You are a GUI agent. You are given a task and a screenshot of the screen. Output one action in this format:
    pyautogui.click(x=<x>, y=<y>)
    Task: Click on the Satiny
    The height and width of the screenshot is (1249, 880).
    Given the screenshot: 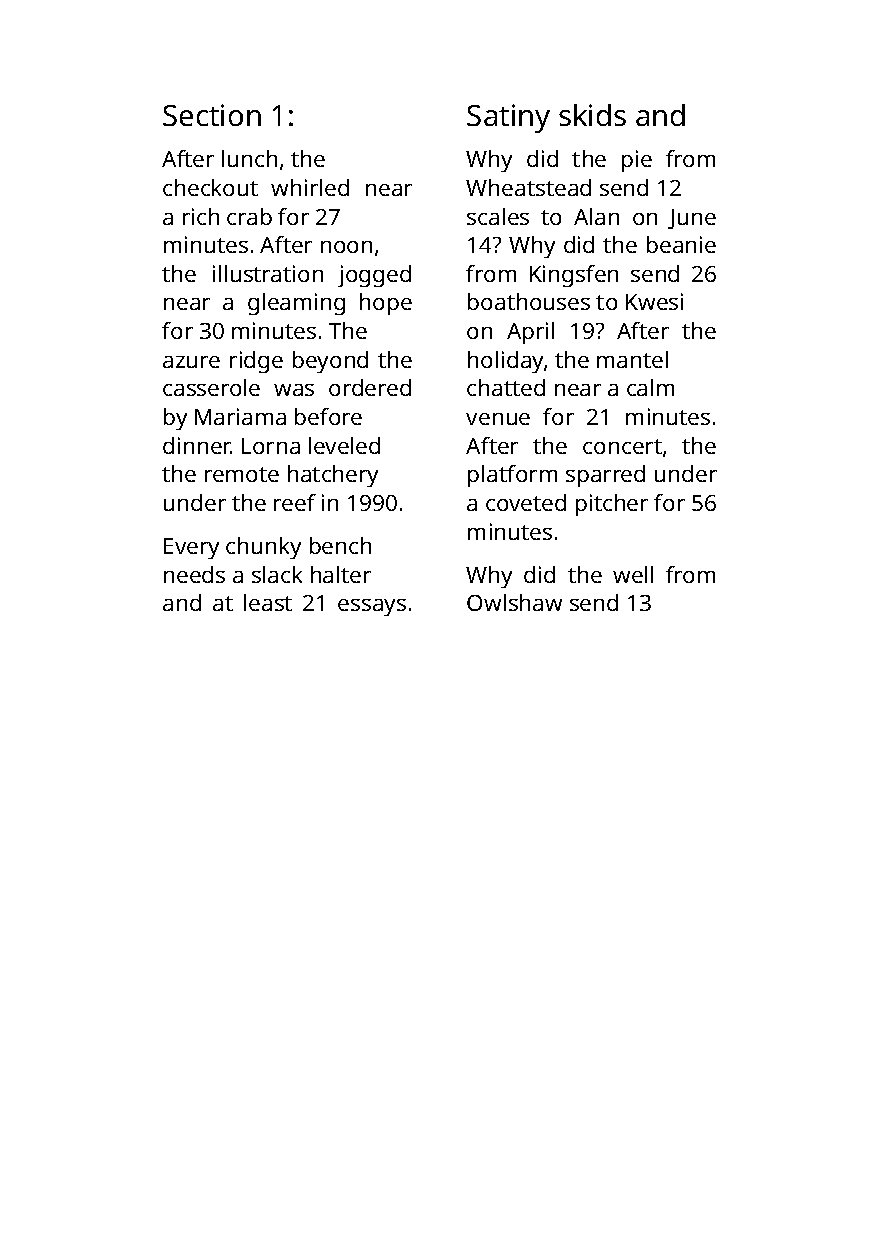 What is the action you would take?
    pyautogui.click(x=508, y=118)
